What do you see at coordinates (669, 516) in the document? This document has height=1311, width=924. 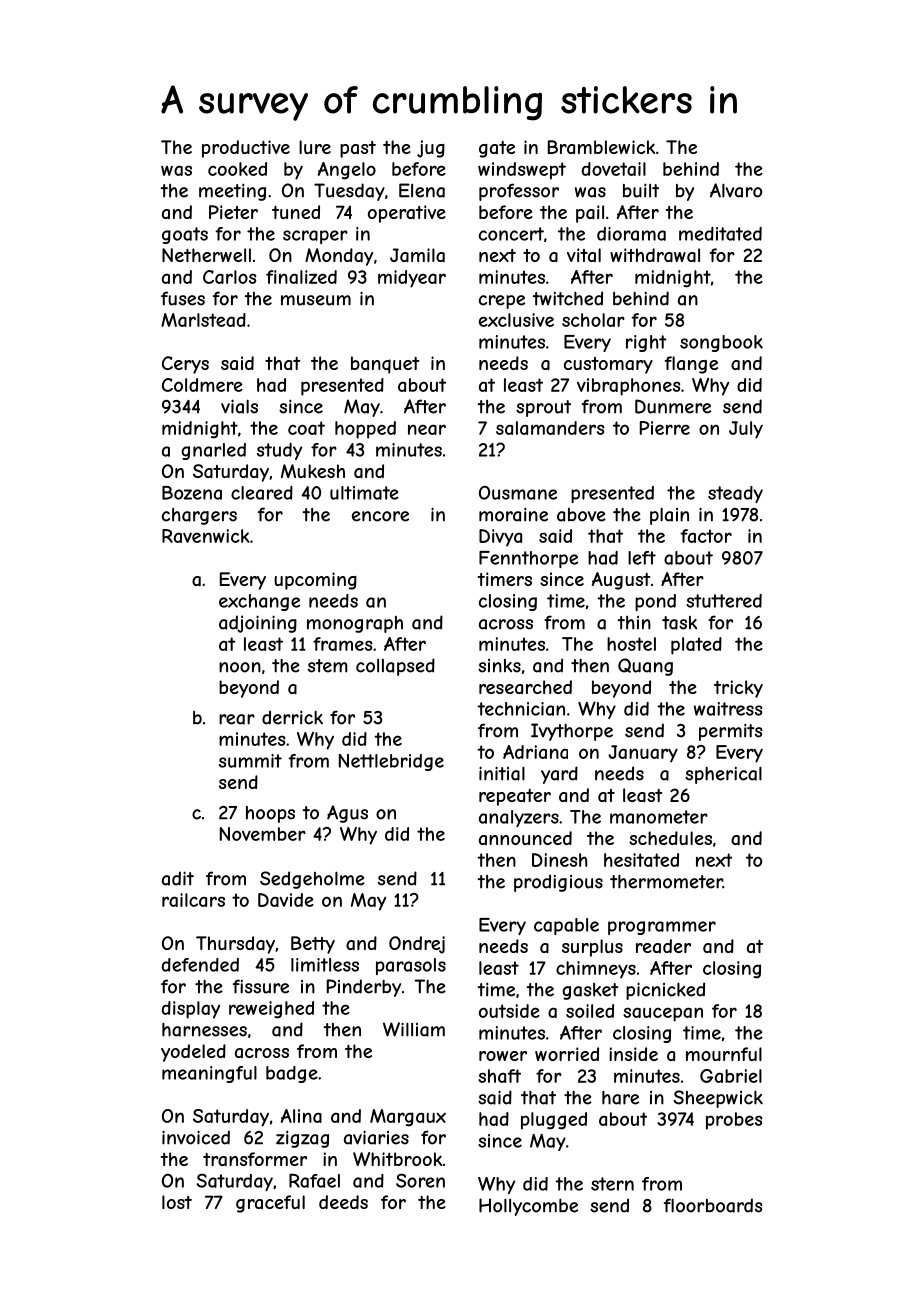 I see `plain` at bounding box center [669, 516].
